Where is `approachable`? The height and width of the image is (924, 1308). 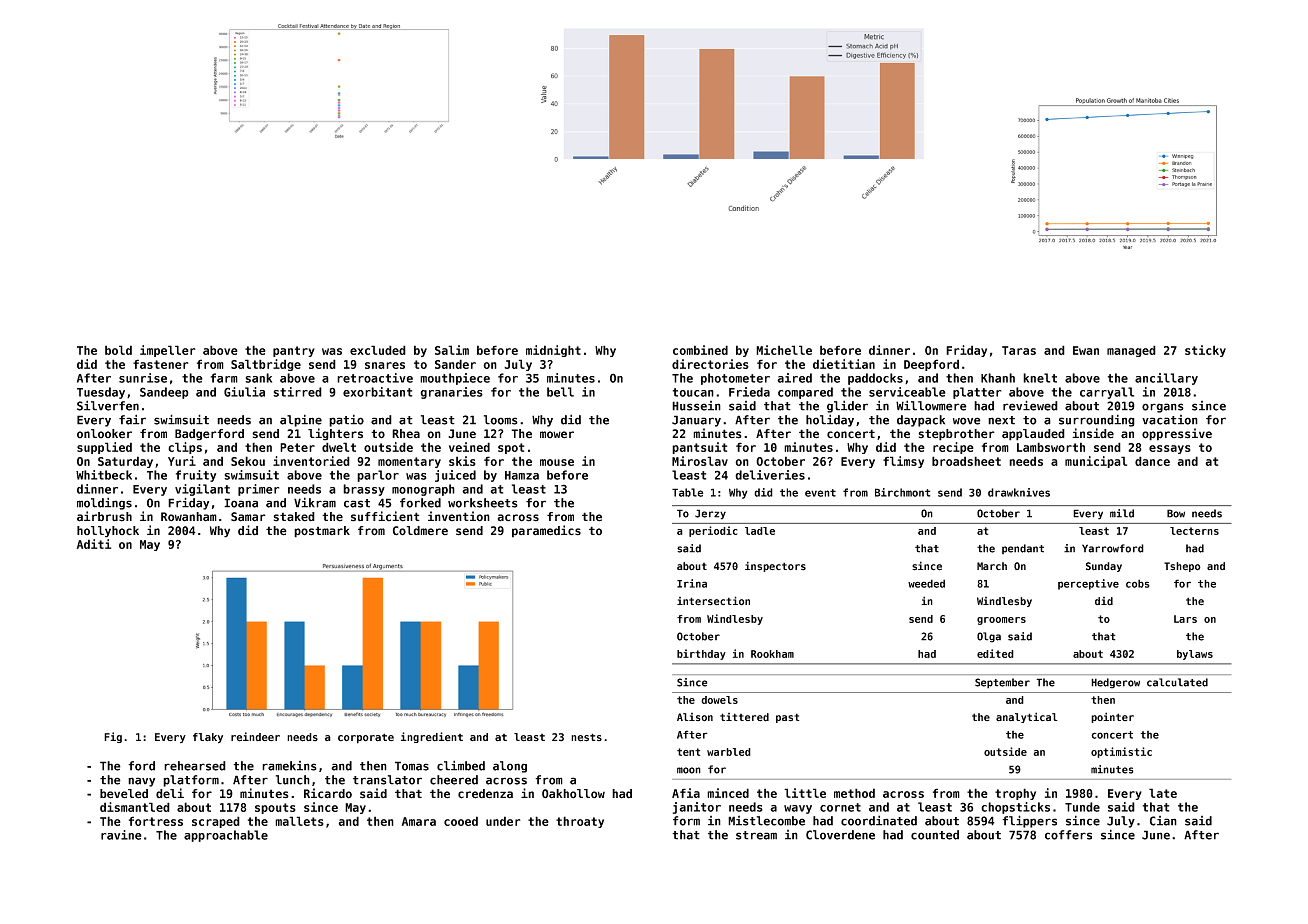 approachable is located at coordinates (226, 836).
